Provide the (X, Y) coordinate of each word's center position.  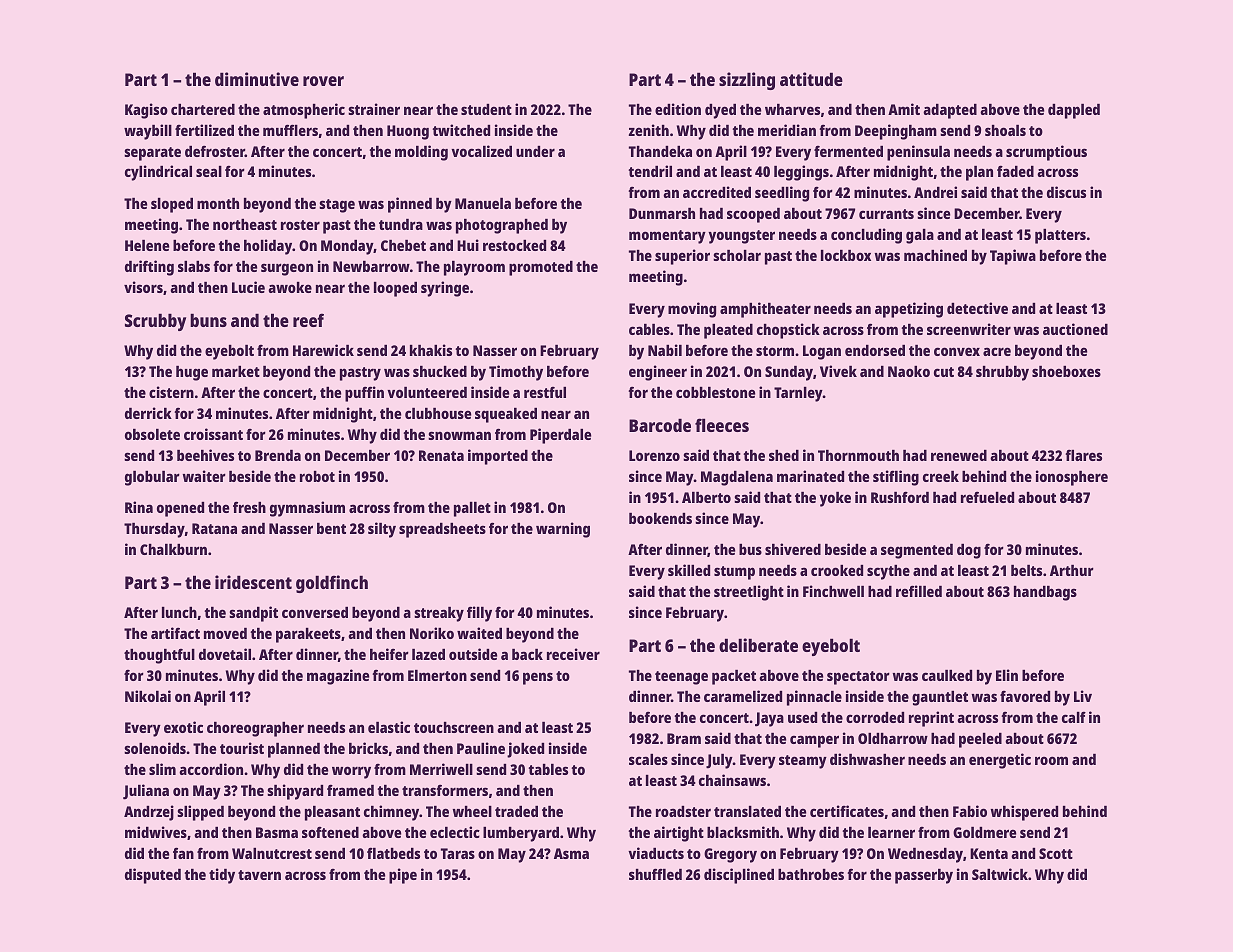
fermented (848, 151)
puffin (364, 394)
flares (1083, 455)
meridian (787, 130)
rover (323, 81)
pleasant (332, 813)
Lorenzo (654, 455)
